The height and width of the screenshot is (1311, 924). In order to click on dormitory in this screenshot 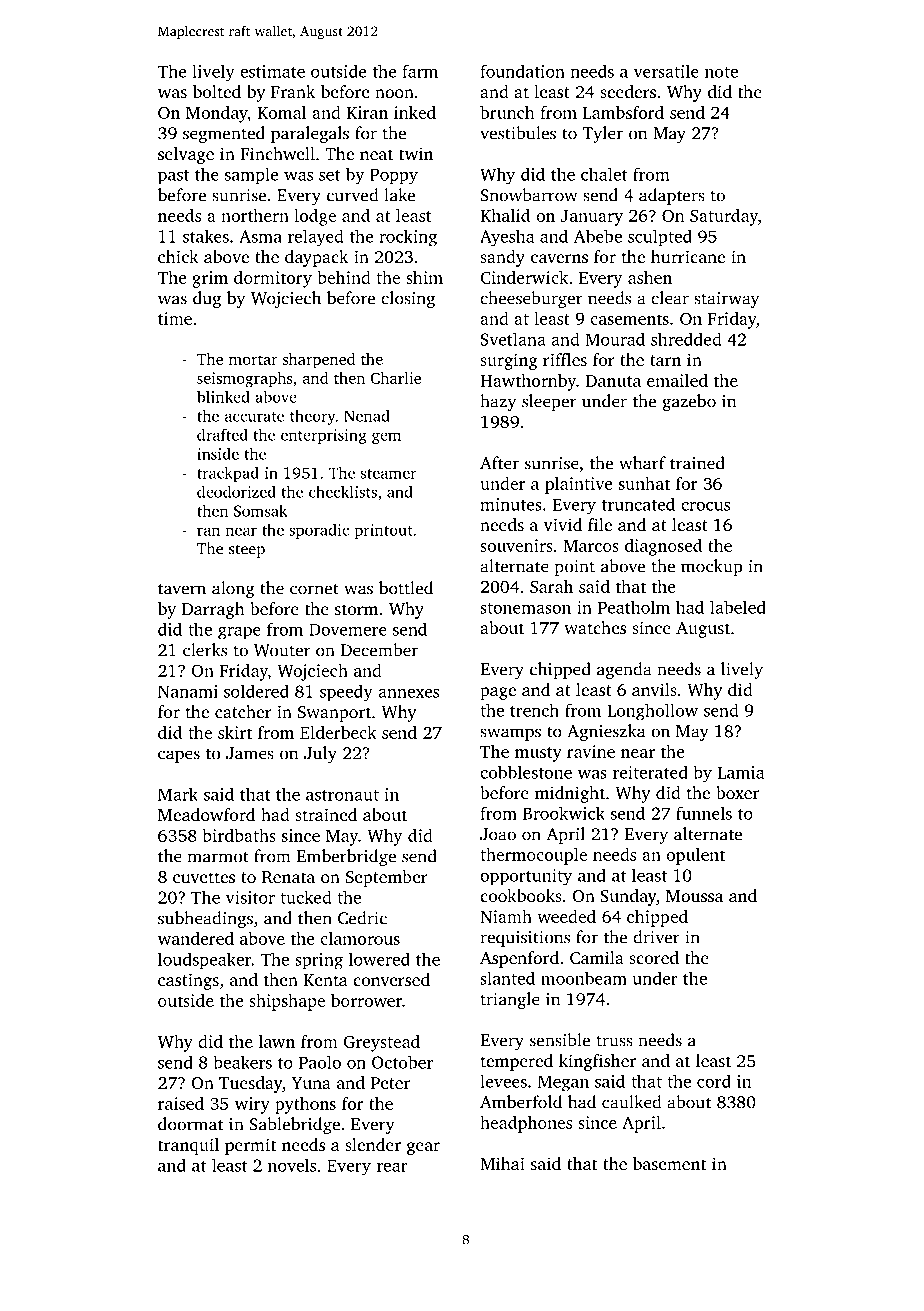, I will do `click(273, 279)`.
